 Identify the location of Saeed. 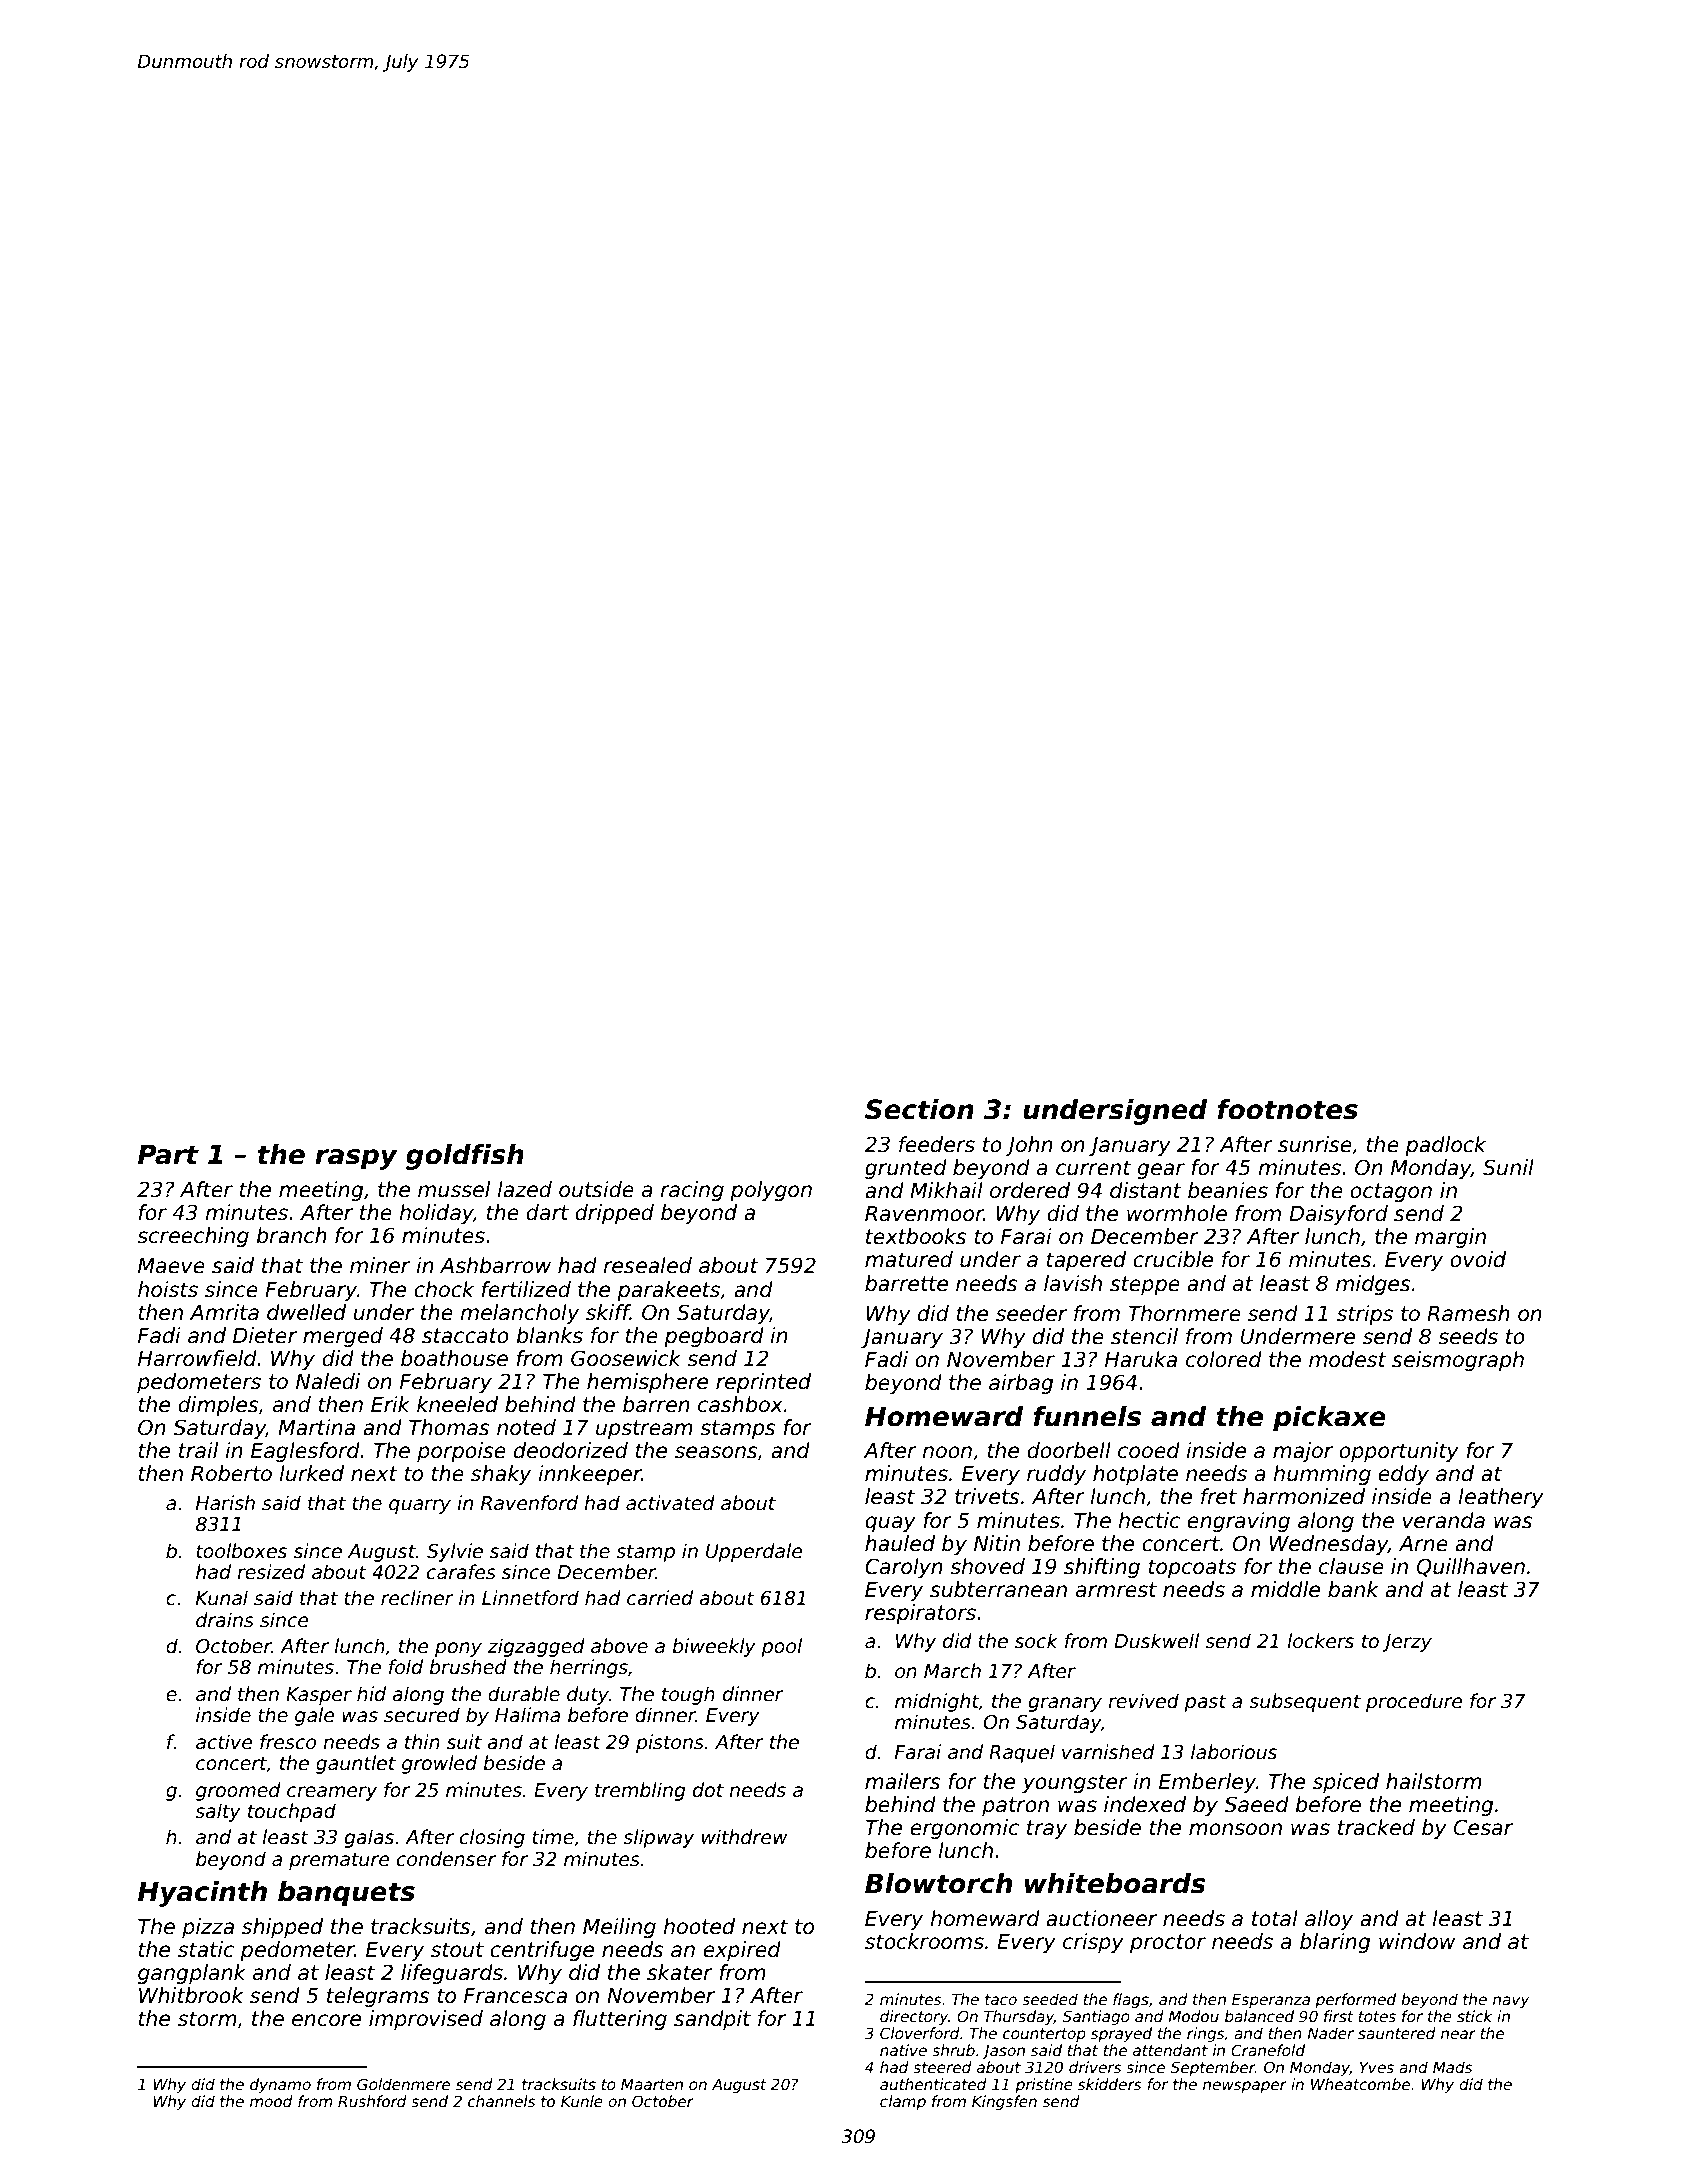
(1256, 1804).
